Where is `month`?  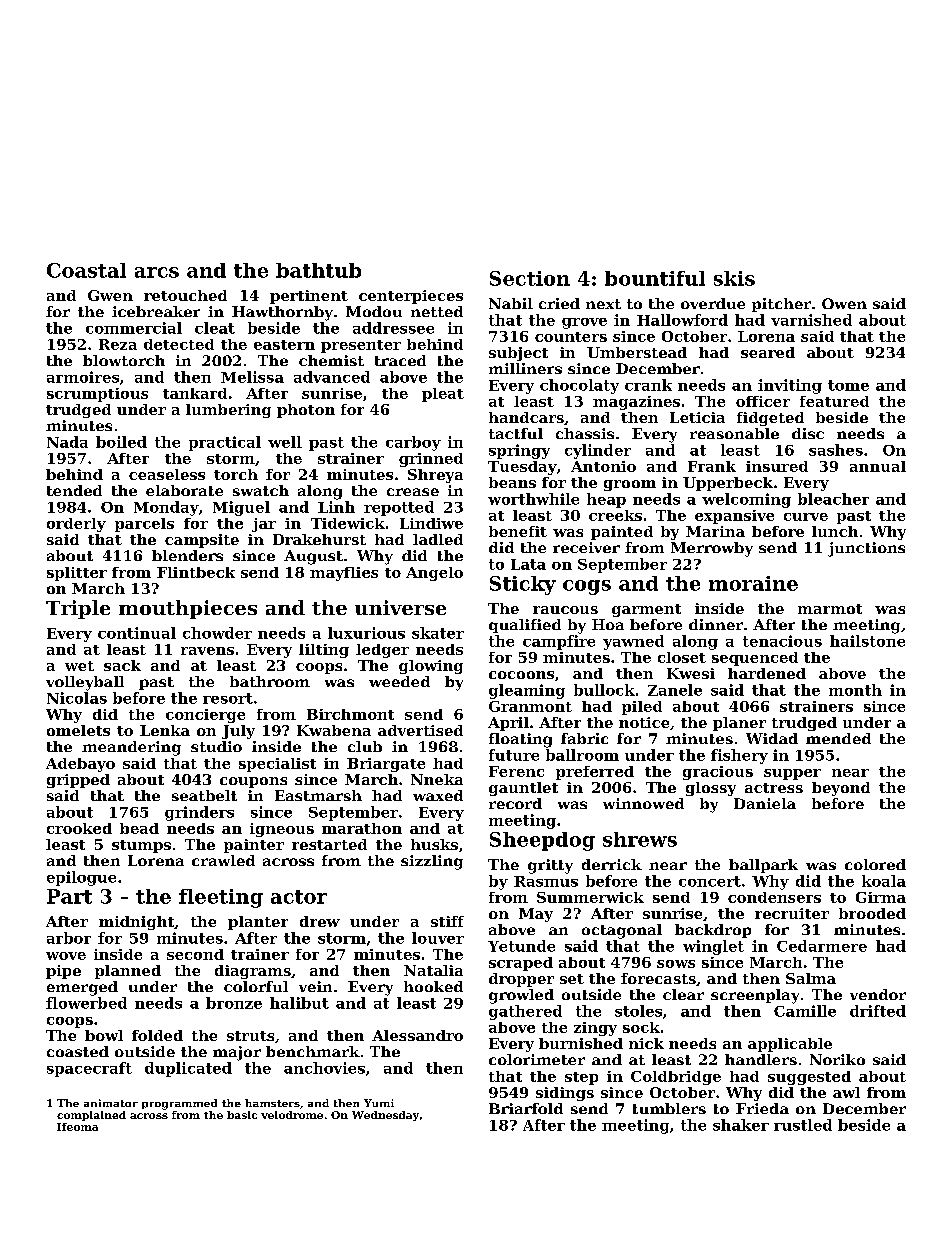
month is located at coordinates (855, 690).
